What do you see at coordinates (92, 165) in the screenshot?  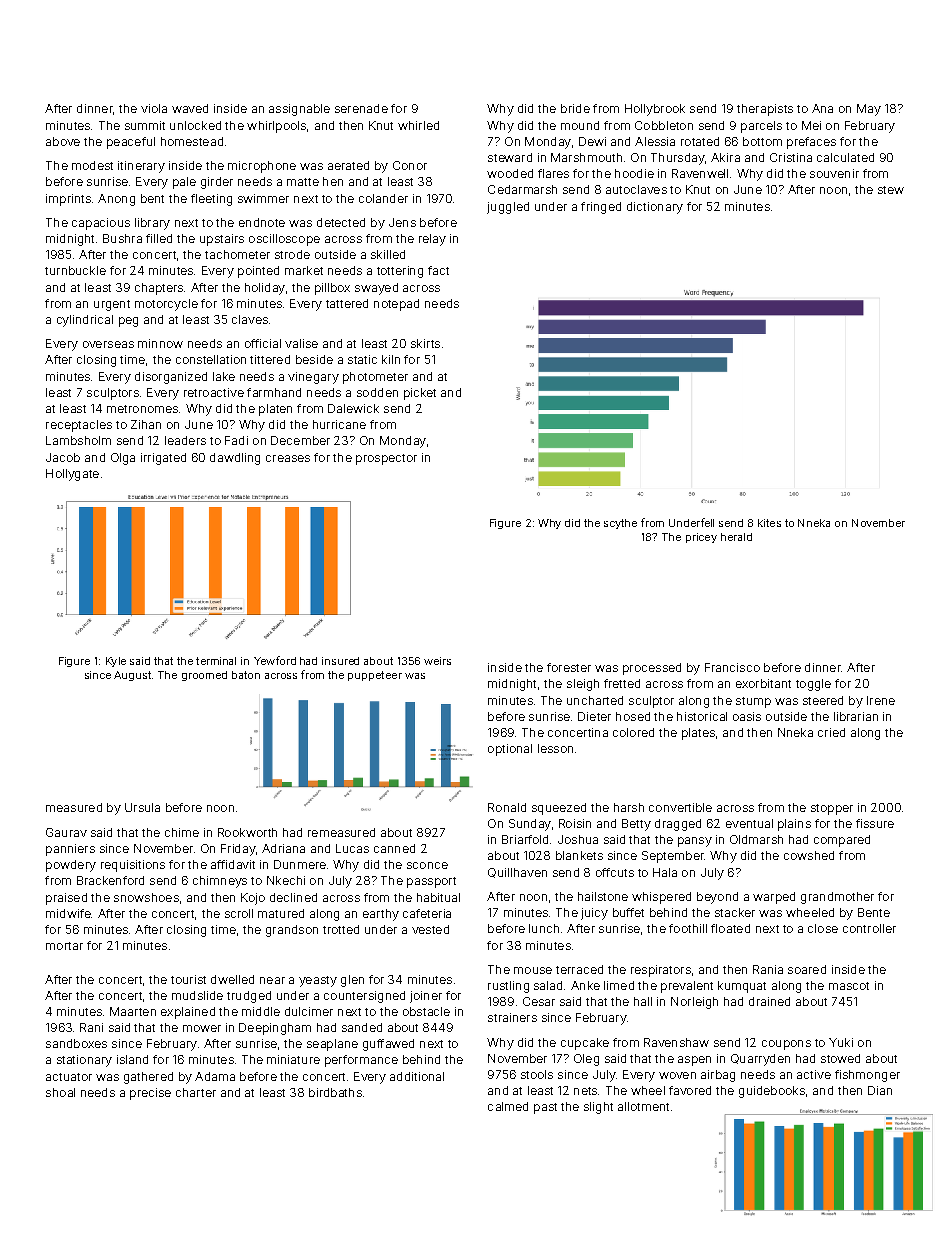 I see `modest` at bounding box center [92, 165].
